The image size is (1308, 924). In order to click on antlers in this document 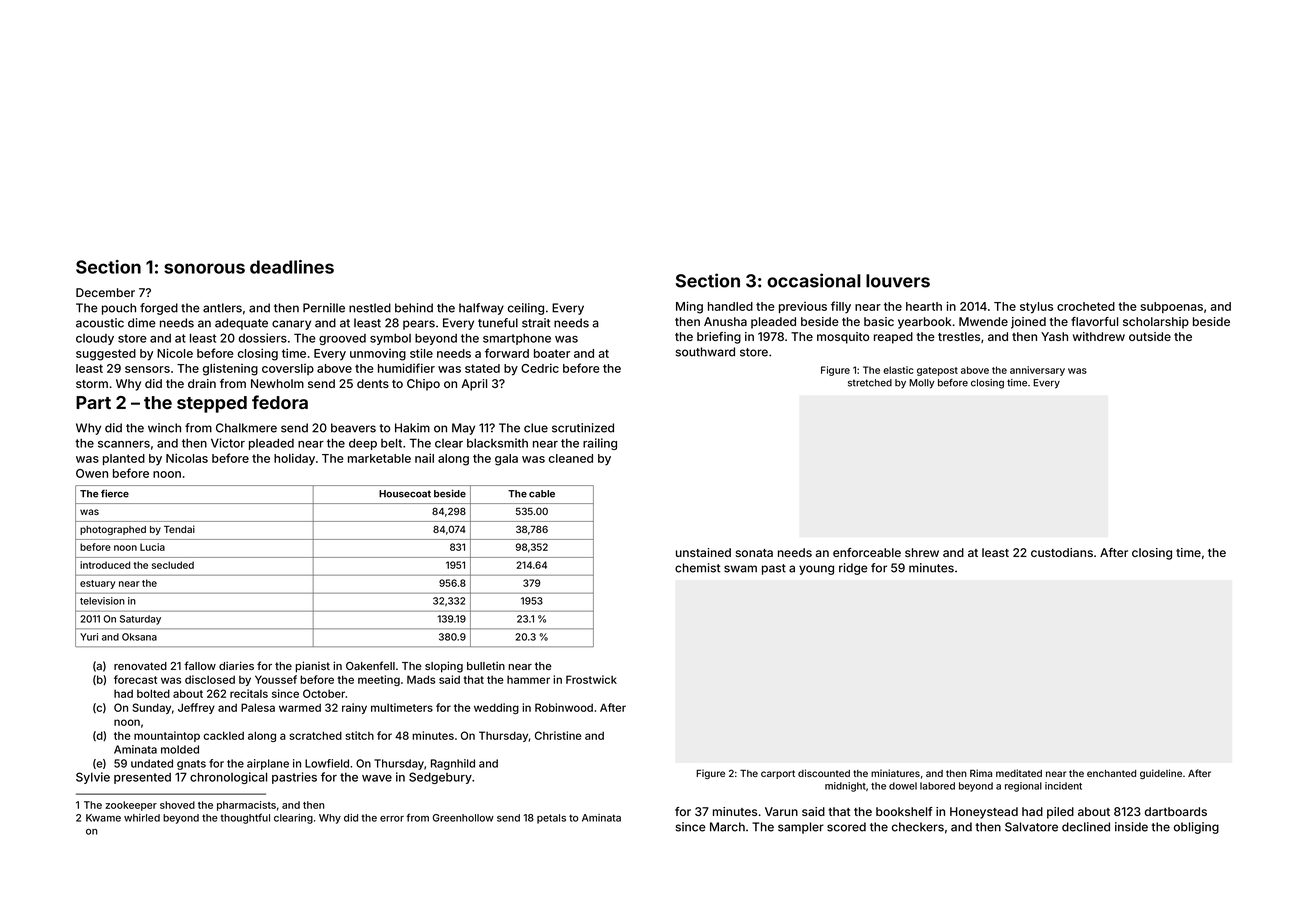, I will do `click(222, 308)`.
